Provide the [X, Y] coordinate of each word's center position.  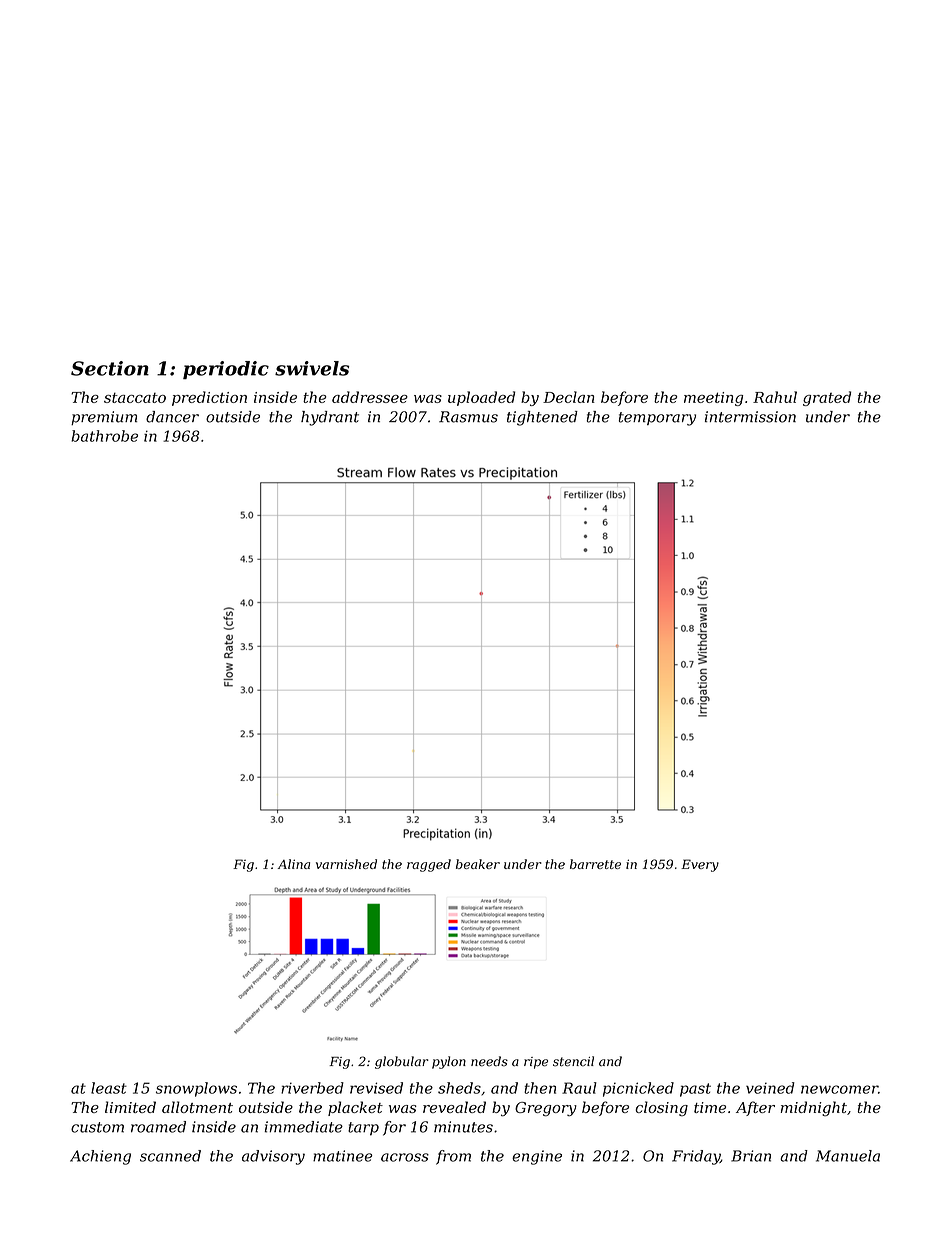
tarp [363, 1129]
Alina [294, 864]
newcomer [839, 1089]
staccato [135, 397]
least [109, 1088]
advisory [273, 1157]
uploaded [481, 398]
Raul [579, 1088]
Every [700, 865]
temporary [657, 419]
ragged [429, 865]
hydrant [330, 418]
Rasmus [468, 417]
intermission [750, 417]
